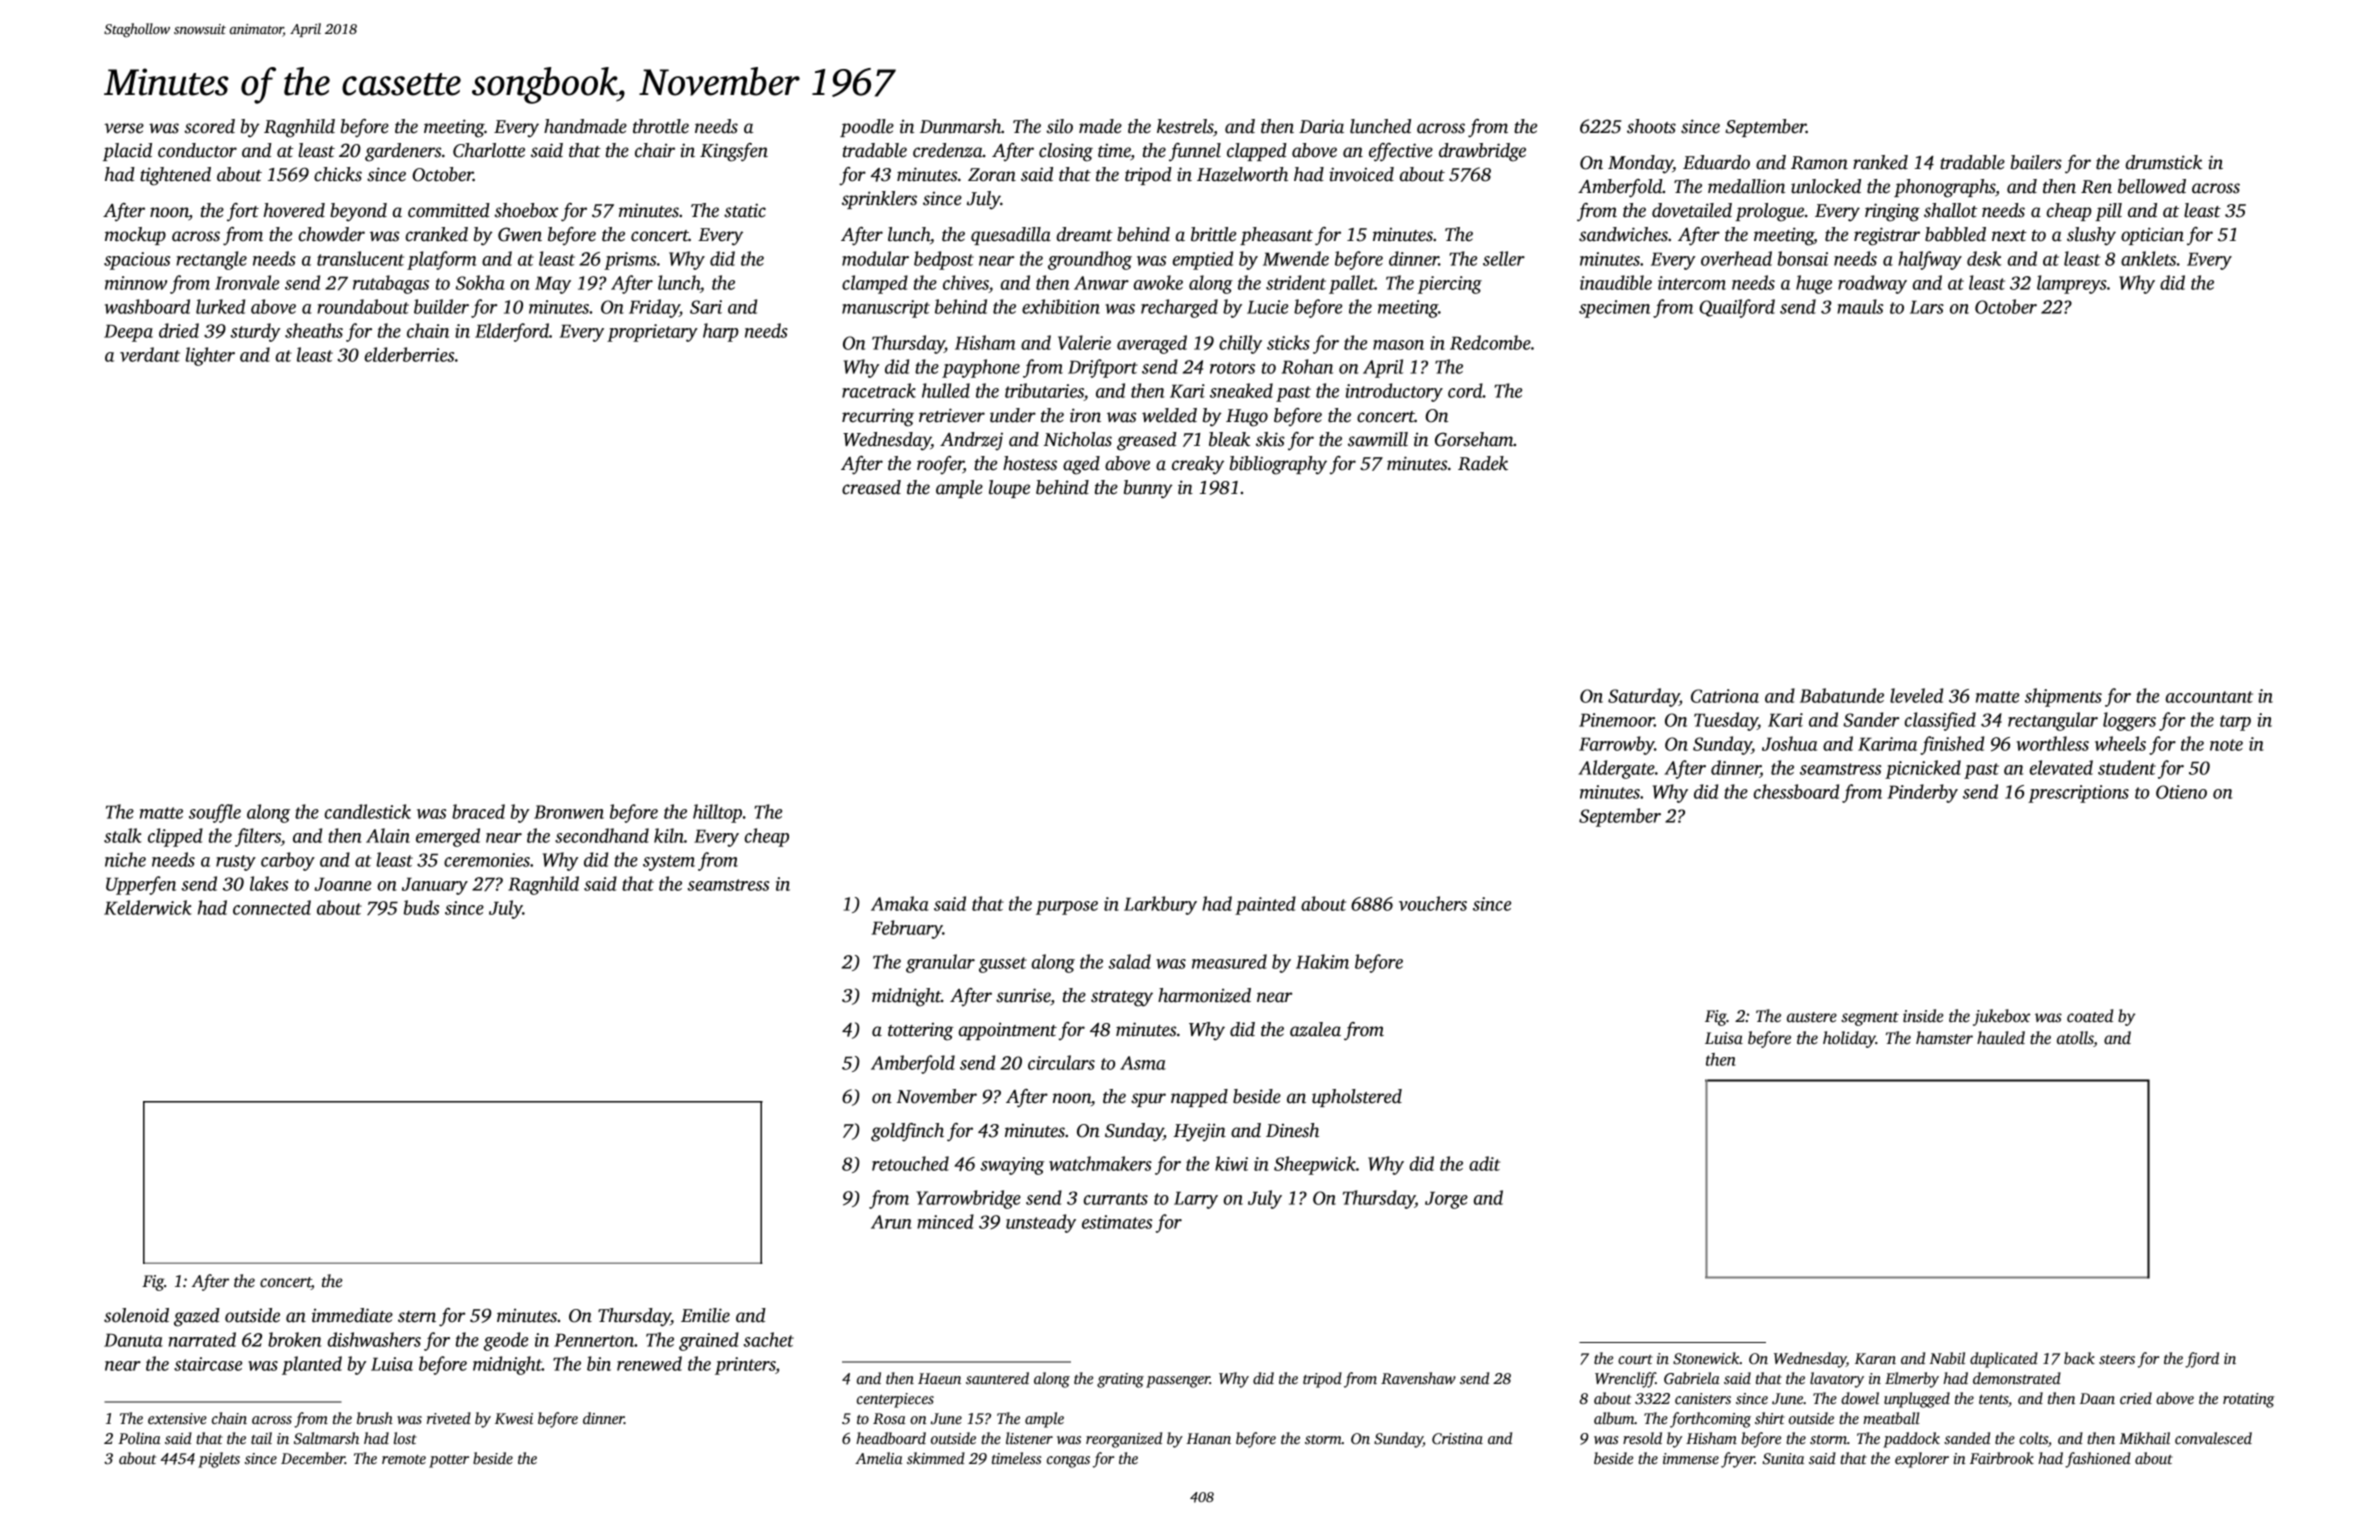 The height and width of the screenshot is (1540, 2380). What do you see at coordinates (124, 128) in the screenshot?
I see `verse` at bounding box center [124, 128].
